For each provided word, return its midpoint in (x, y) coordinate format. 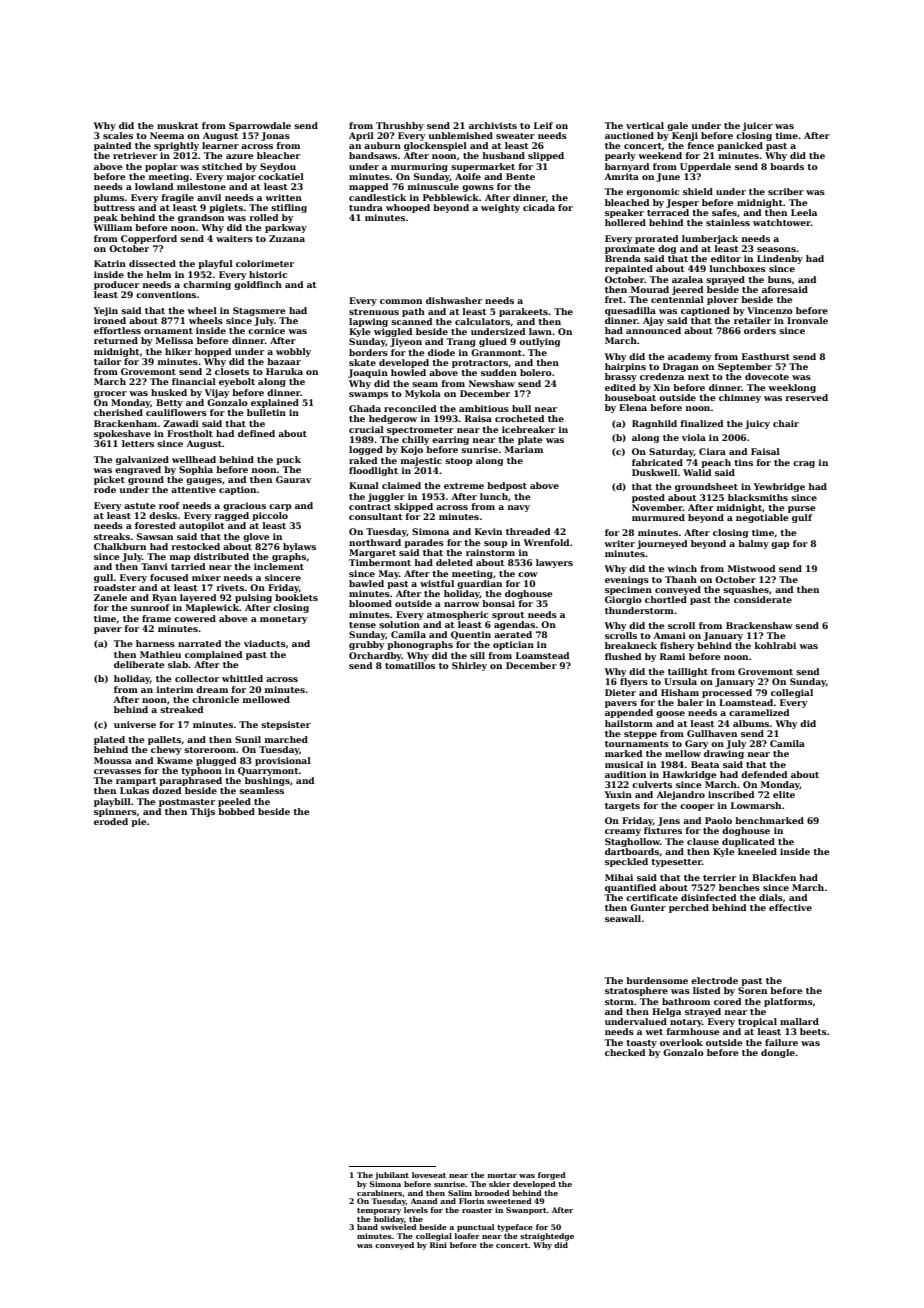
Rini (438, 1245)
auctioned (629, 135)
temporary (379, 1211)
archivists (493, 125)
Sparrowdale (260, 126)
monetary (284, 620)
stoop (459, 462)
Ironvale (807, 320)
